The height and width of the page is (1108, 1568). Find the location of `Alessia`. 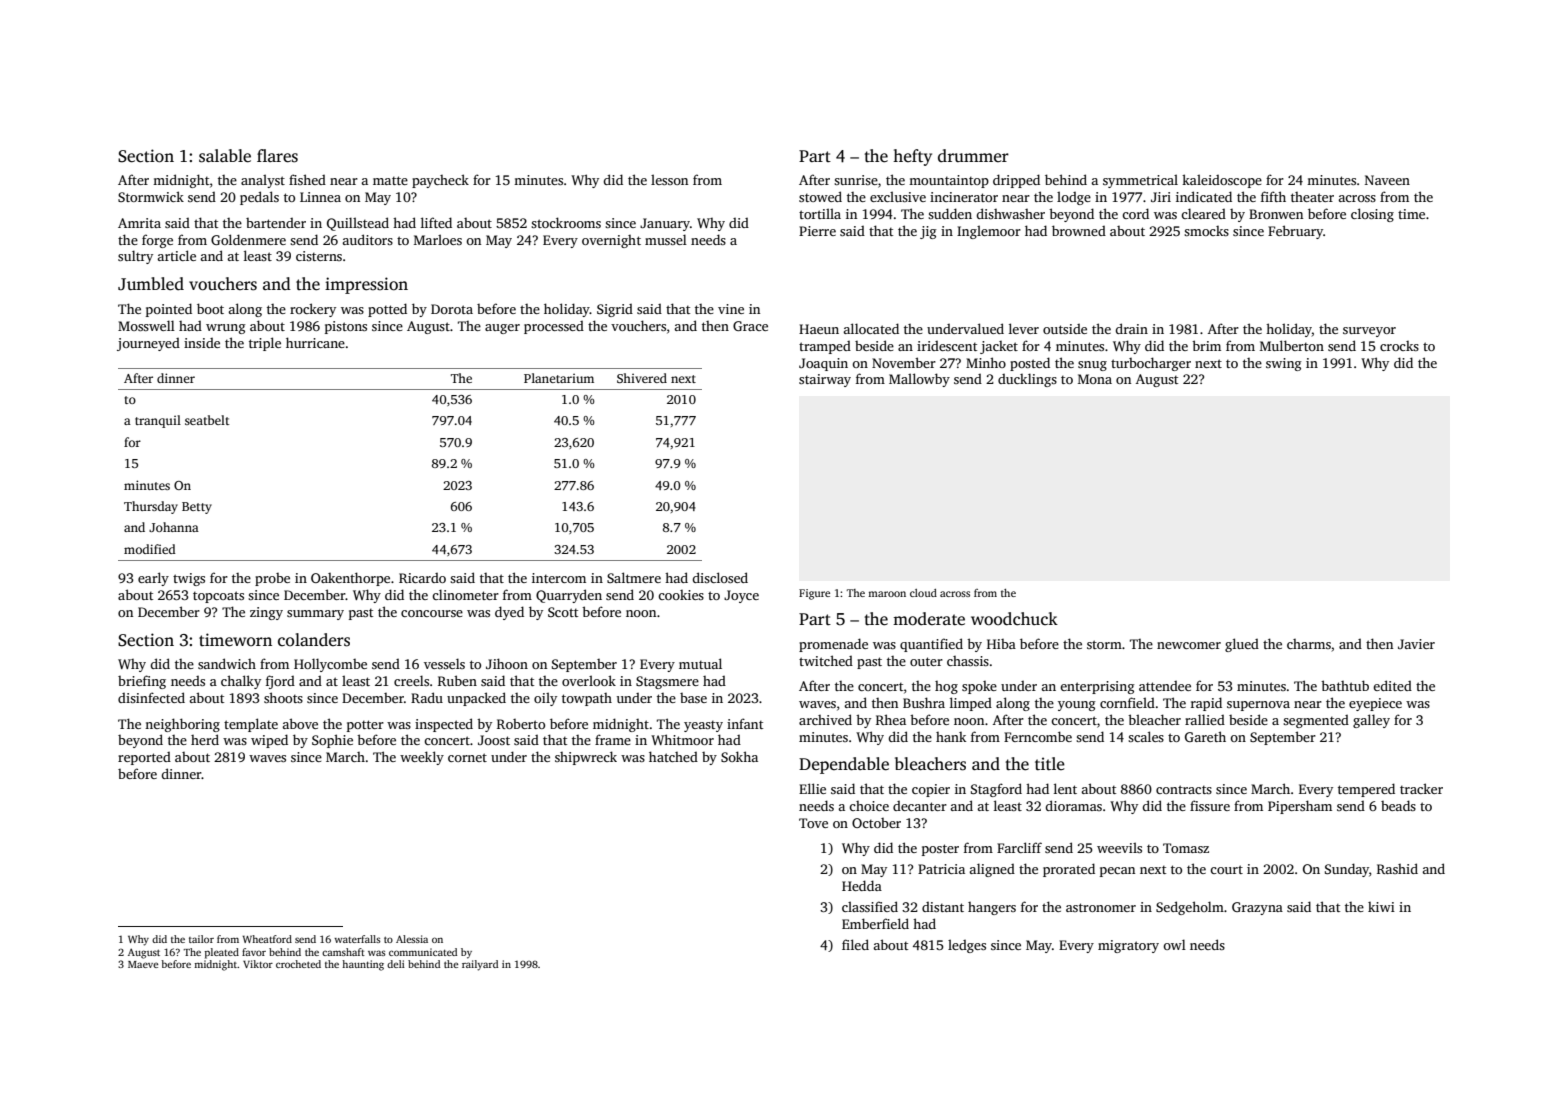

Alessia is located at coordinates (412, 939).
